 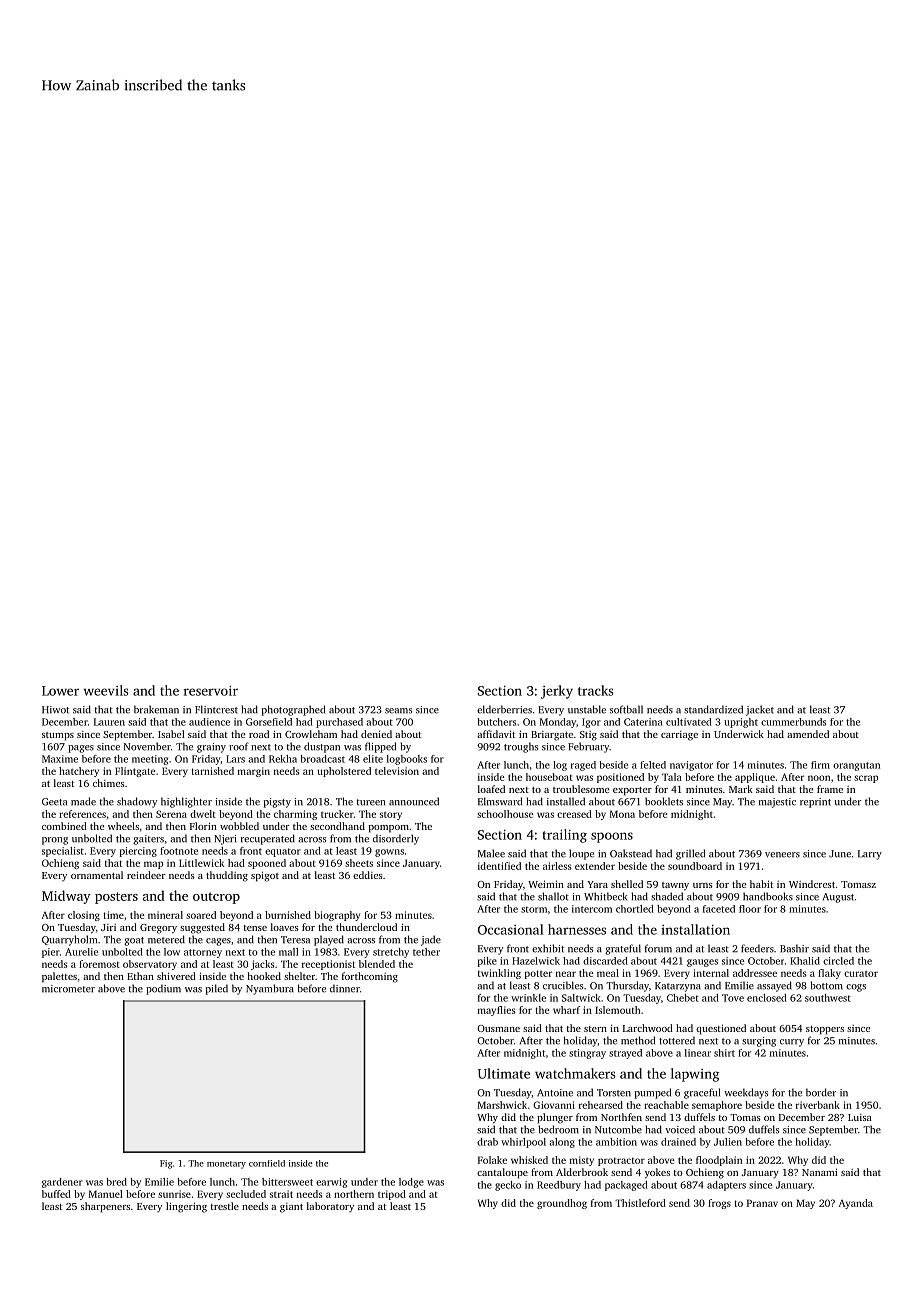 What do you see at coordinates (559, 1186) in the screenshot?
I see `Reedbury` at bounding box center [559, 1186].
